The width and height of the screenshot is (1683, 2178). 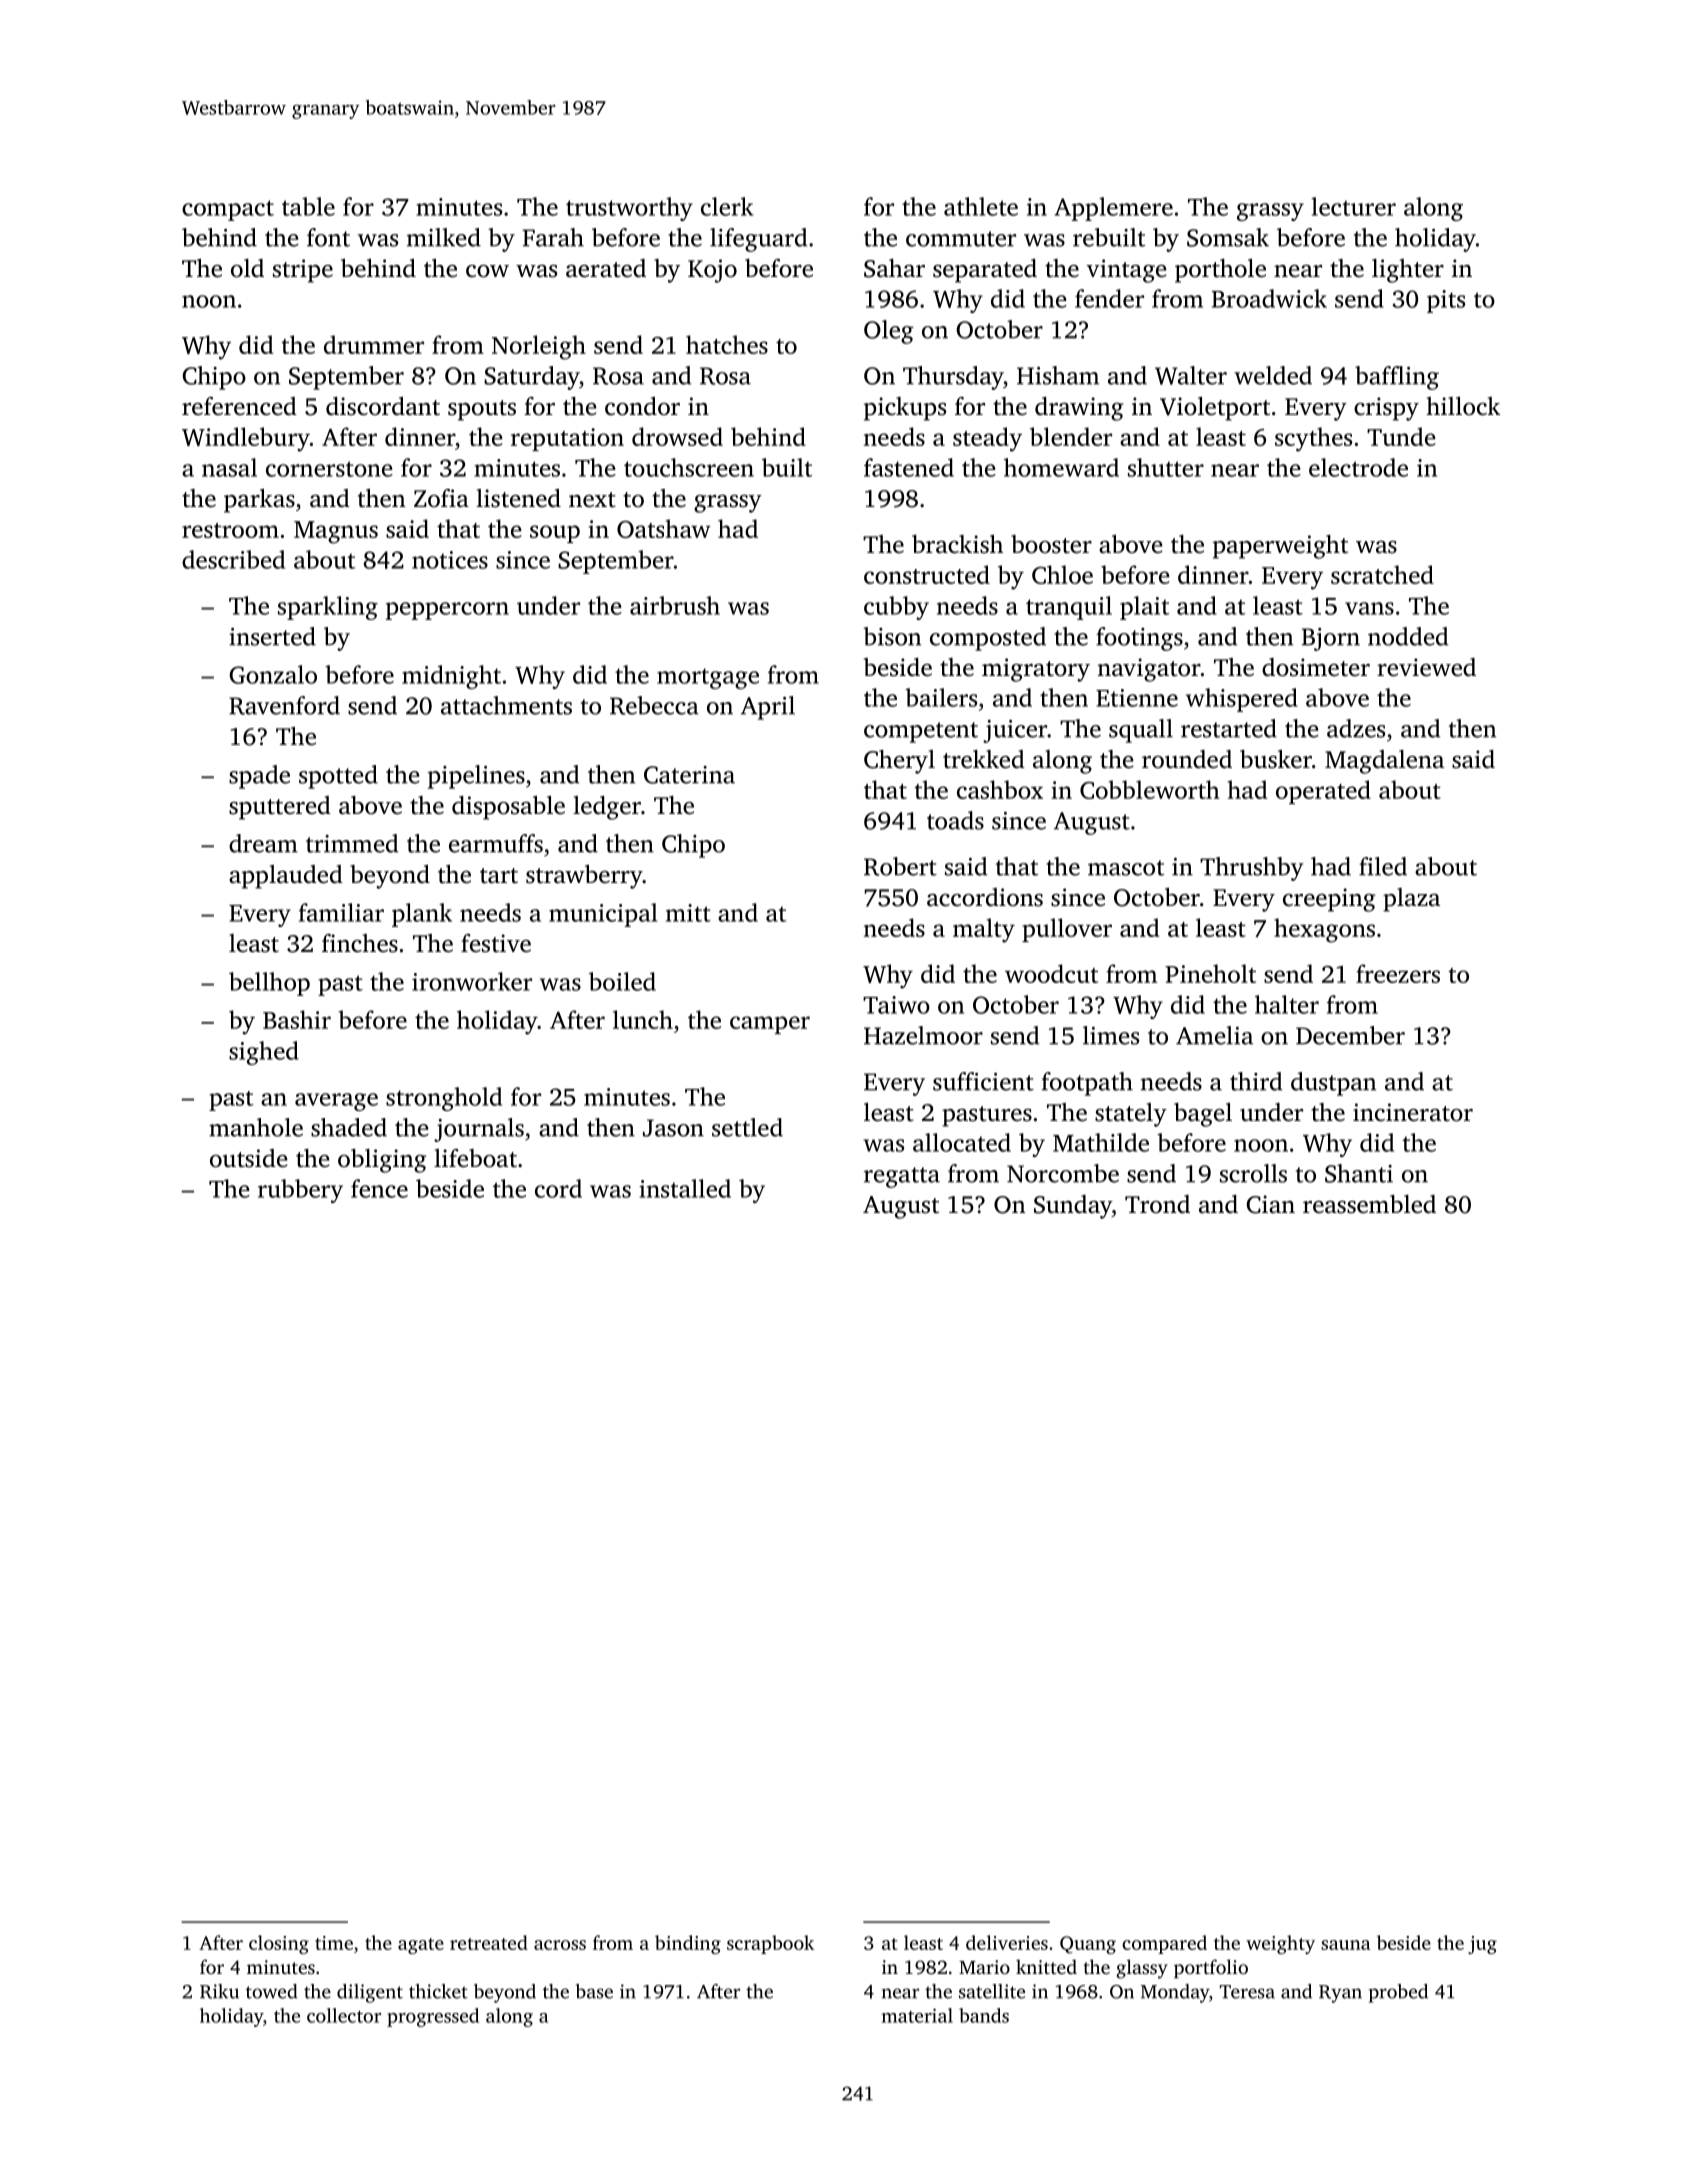 What do you see at coordinates (1270, 1204) in the screenshot?
I see `Cian` at bounding box center [1270, 1204].
